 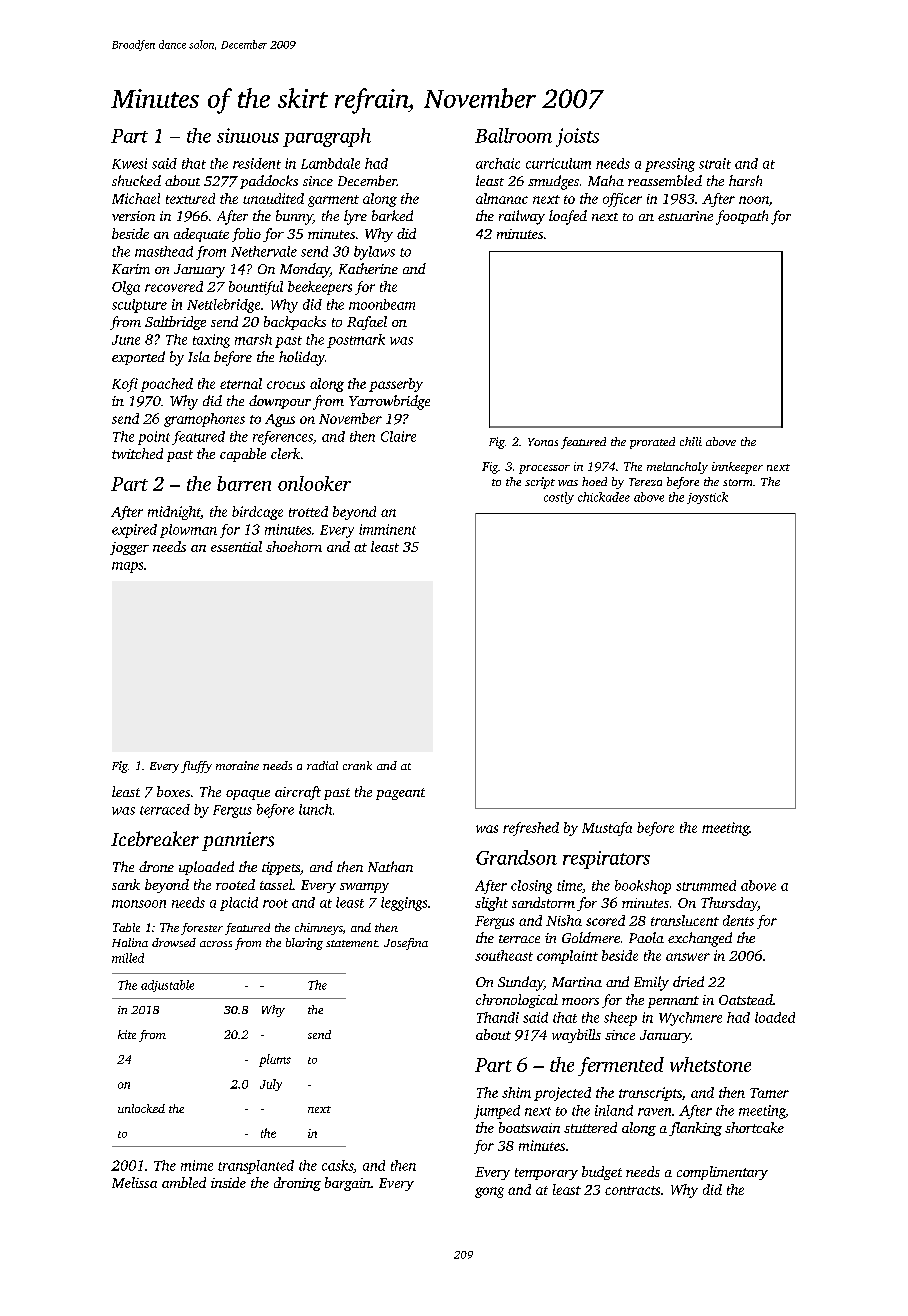 What do you see at coordinates (351, 943) in the page?
I see `statement` at bounding box center [351, 943].
